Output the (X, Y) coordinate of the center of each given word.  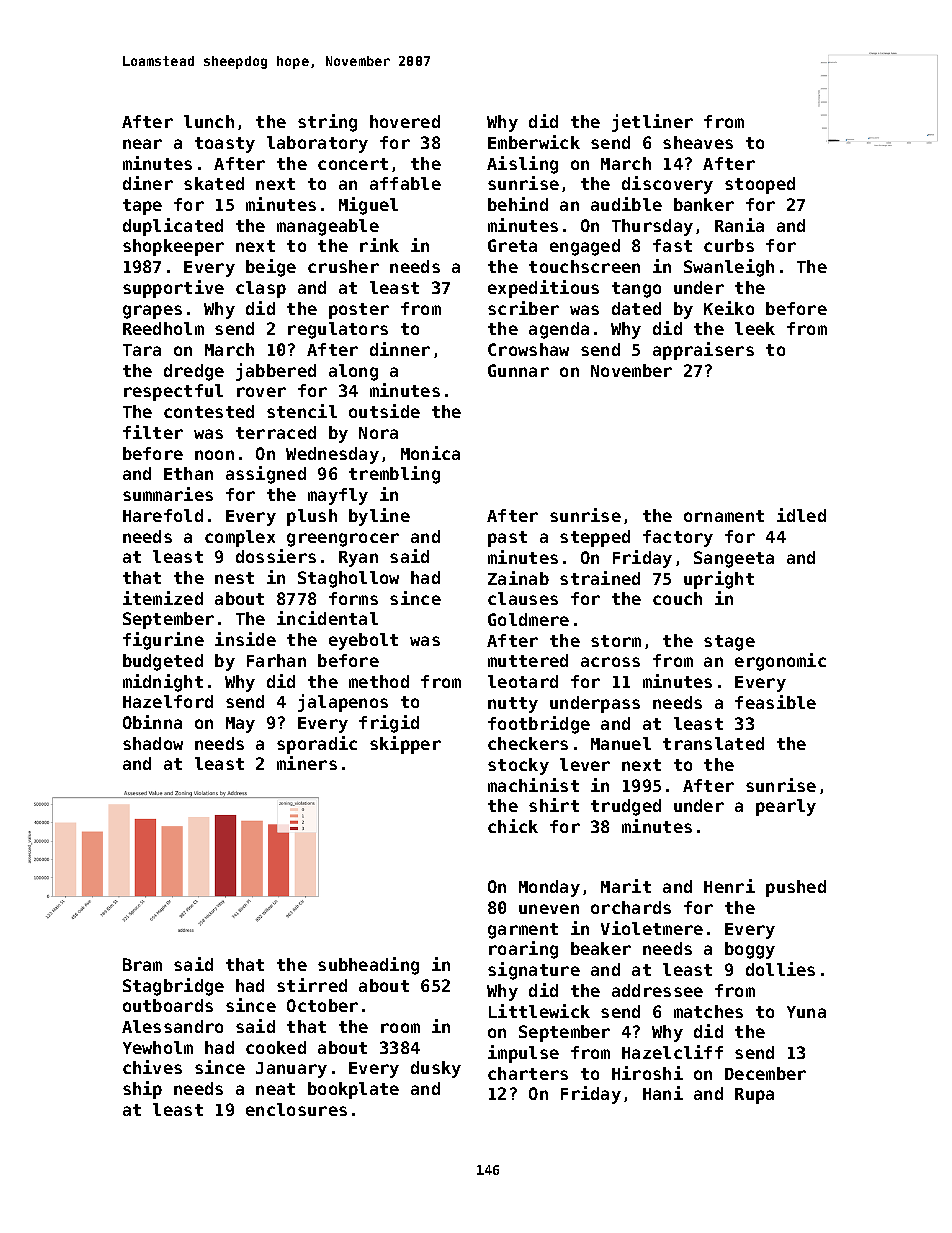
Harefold (163, 515)
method (379, 681)
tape (142, 207)
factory (678, 538)
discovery (667, 185)
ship (142, 1090)
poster (359, 311)
